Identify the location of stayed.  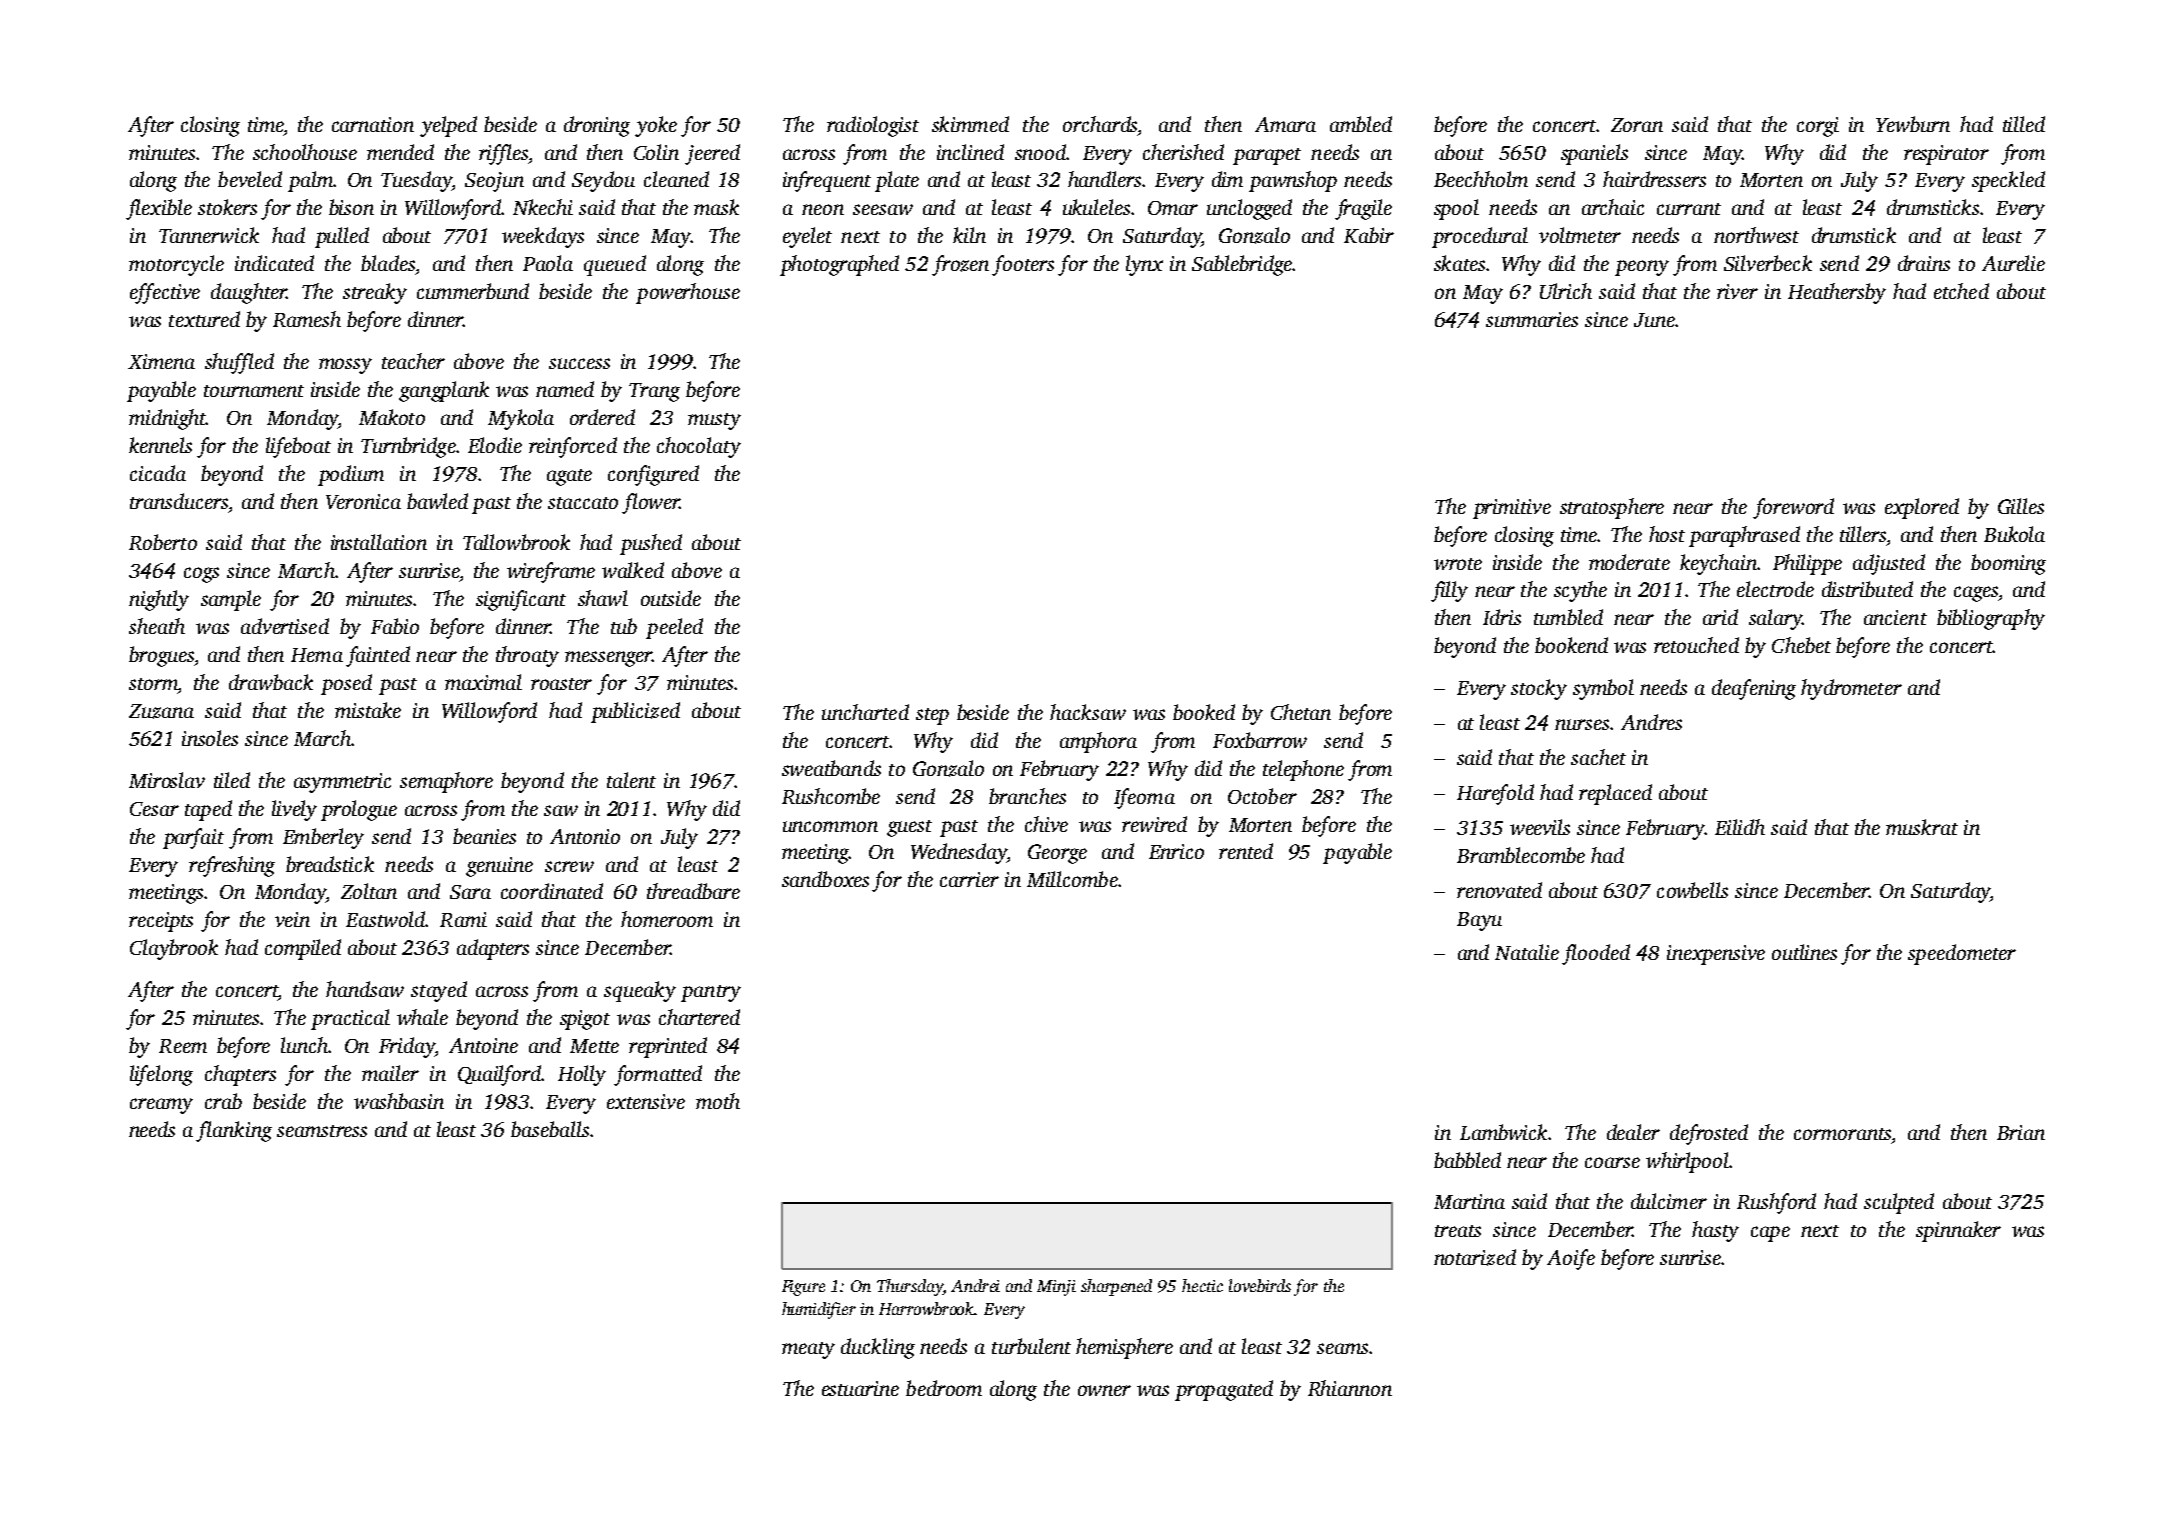
(439, 991).
